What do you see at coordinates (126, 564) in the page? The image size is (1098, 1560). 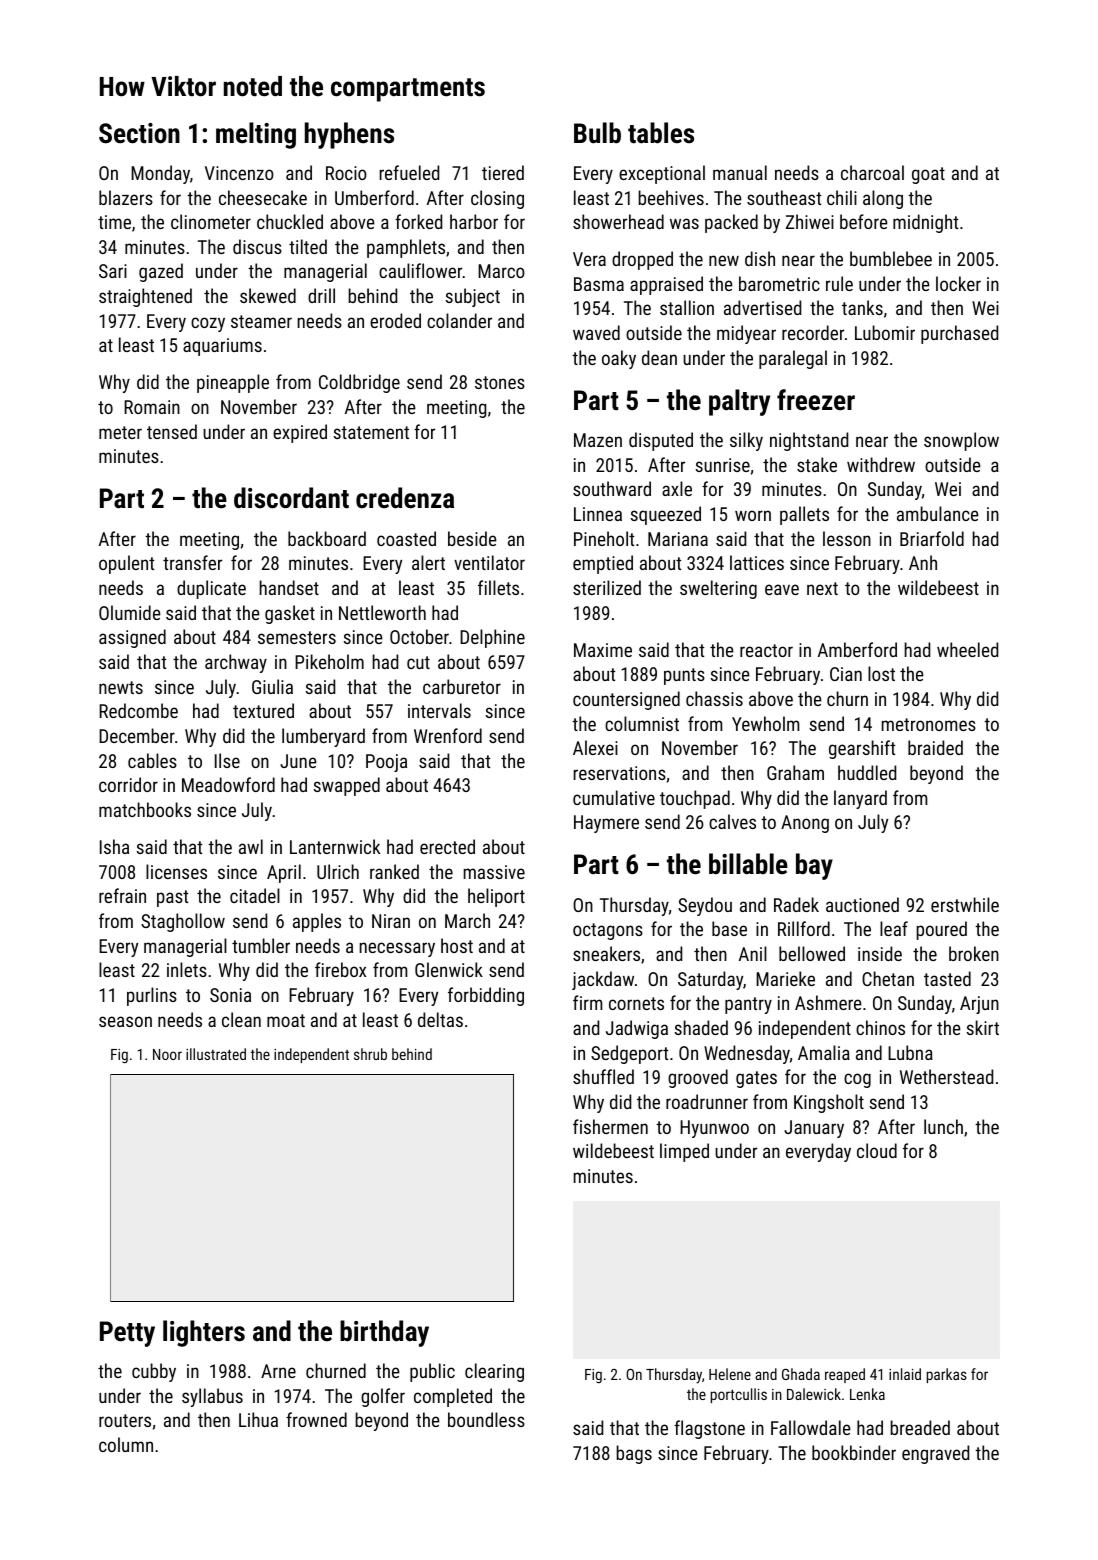 I see `opulent` at bounding box center [126, 564].
